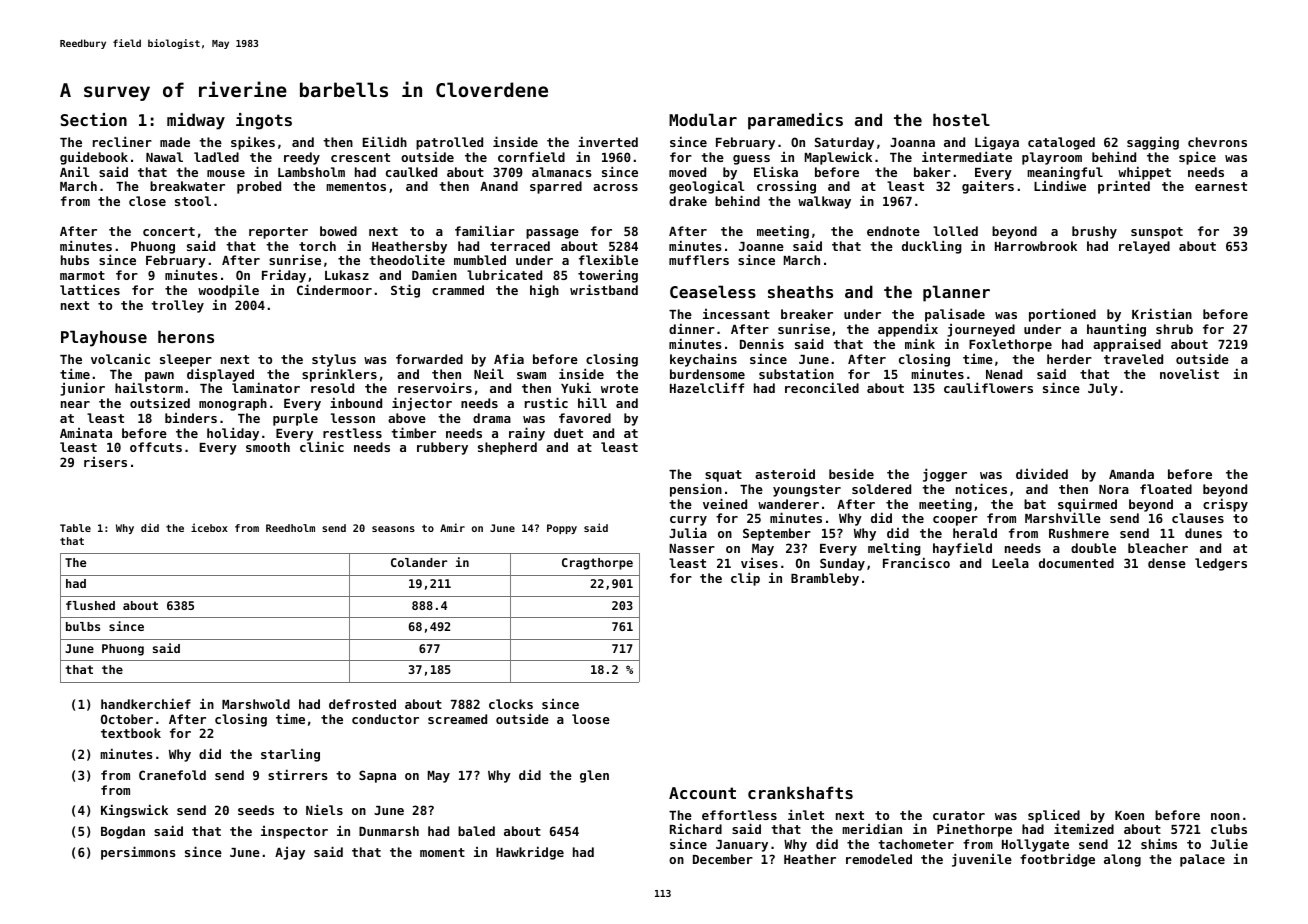 The image size is (1308, 924). What do you see at coordinates (156, 447) in the document?
I see `offcuts` at bounding box center [156, 447].
